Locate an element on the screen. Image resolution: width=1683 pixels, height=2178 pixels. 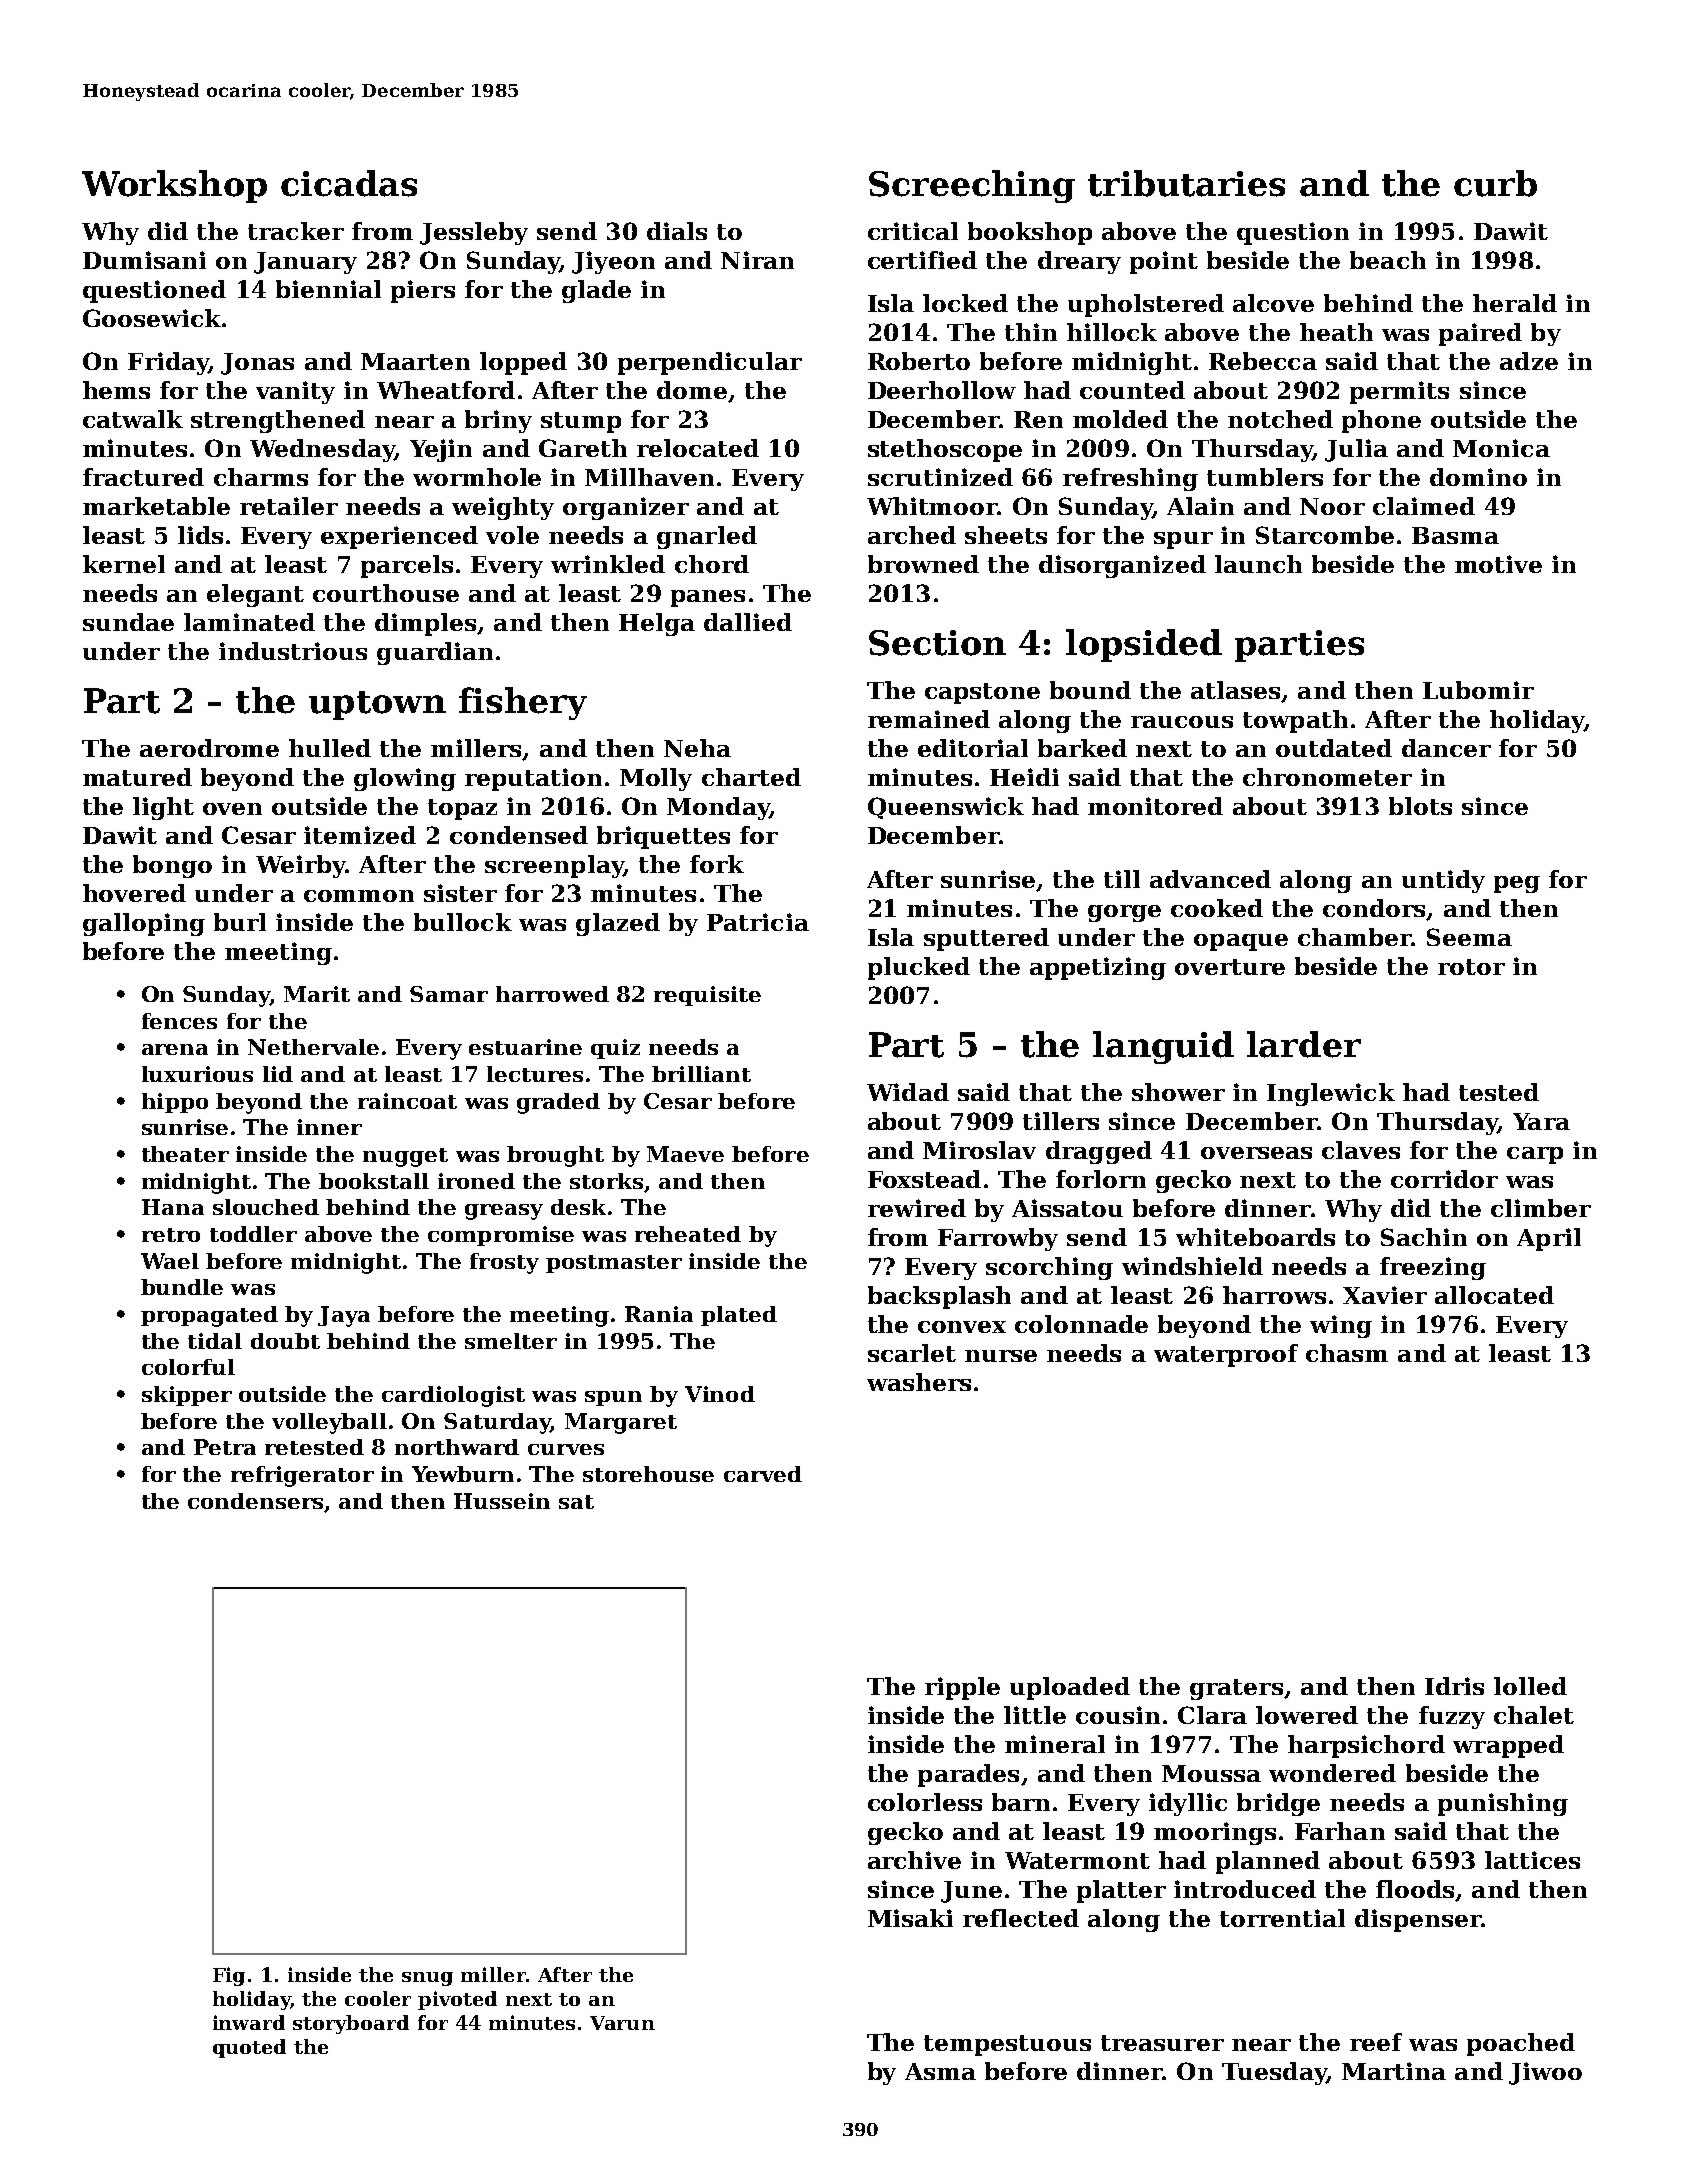
lolled is located at coordinates (1530, 1686).
